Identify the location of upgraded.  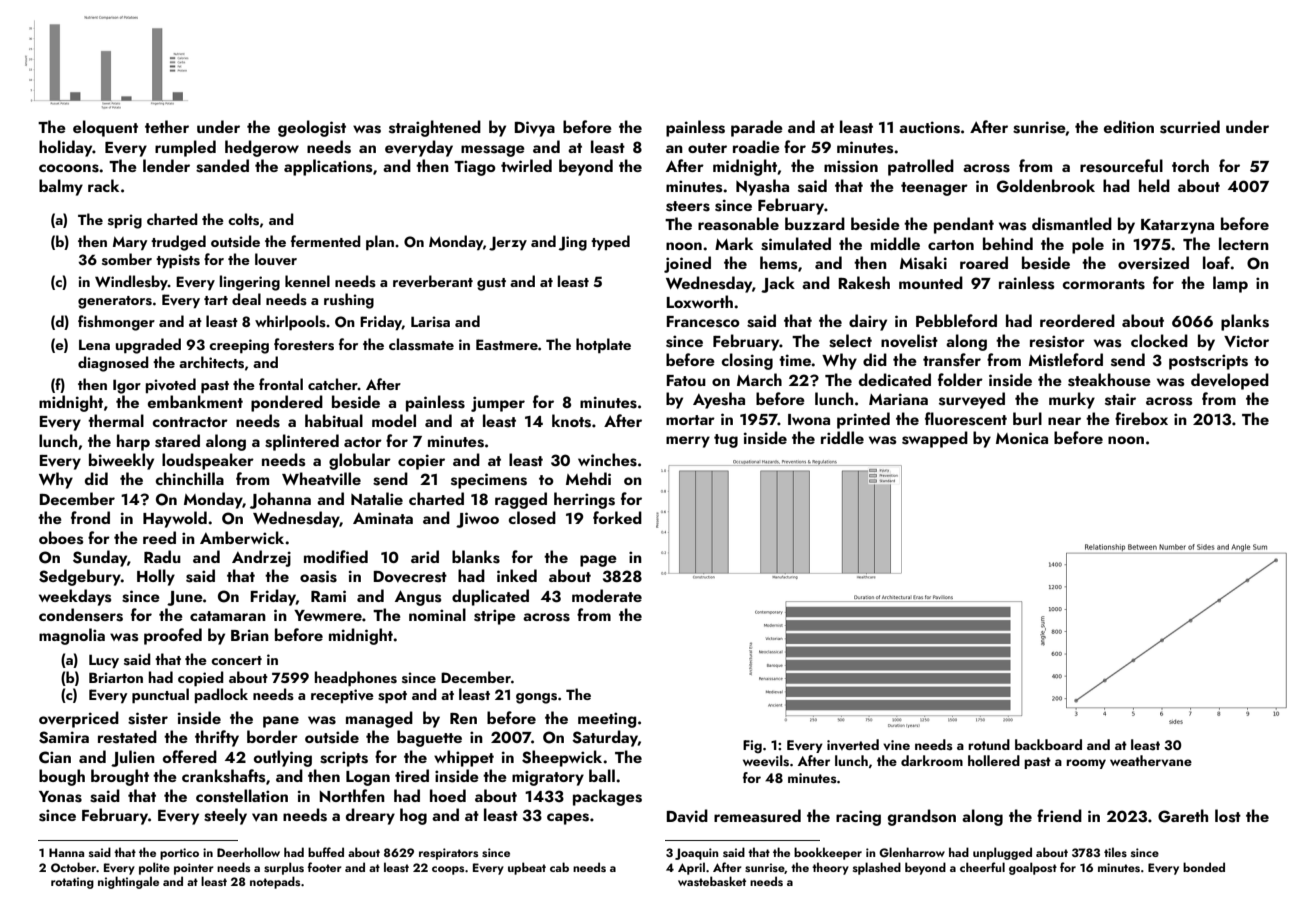
(148, 346).
